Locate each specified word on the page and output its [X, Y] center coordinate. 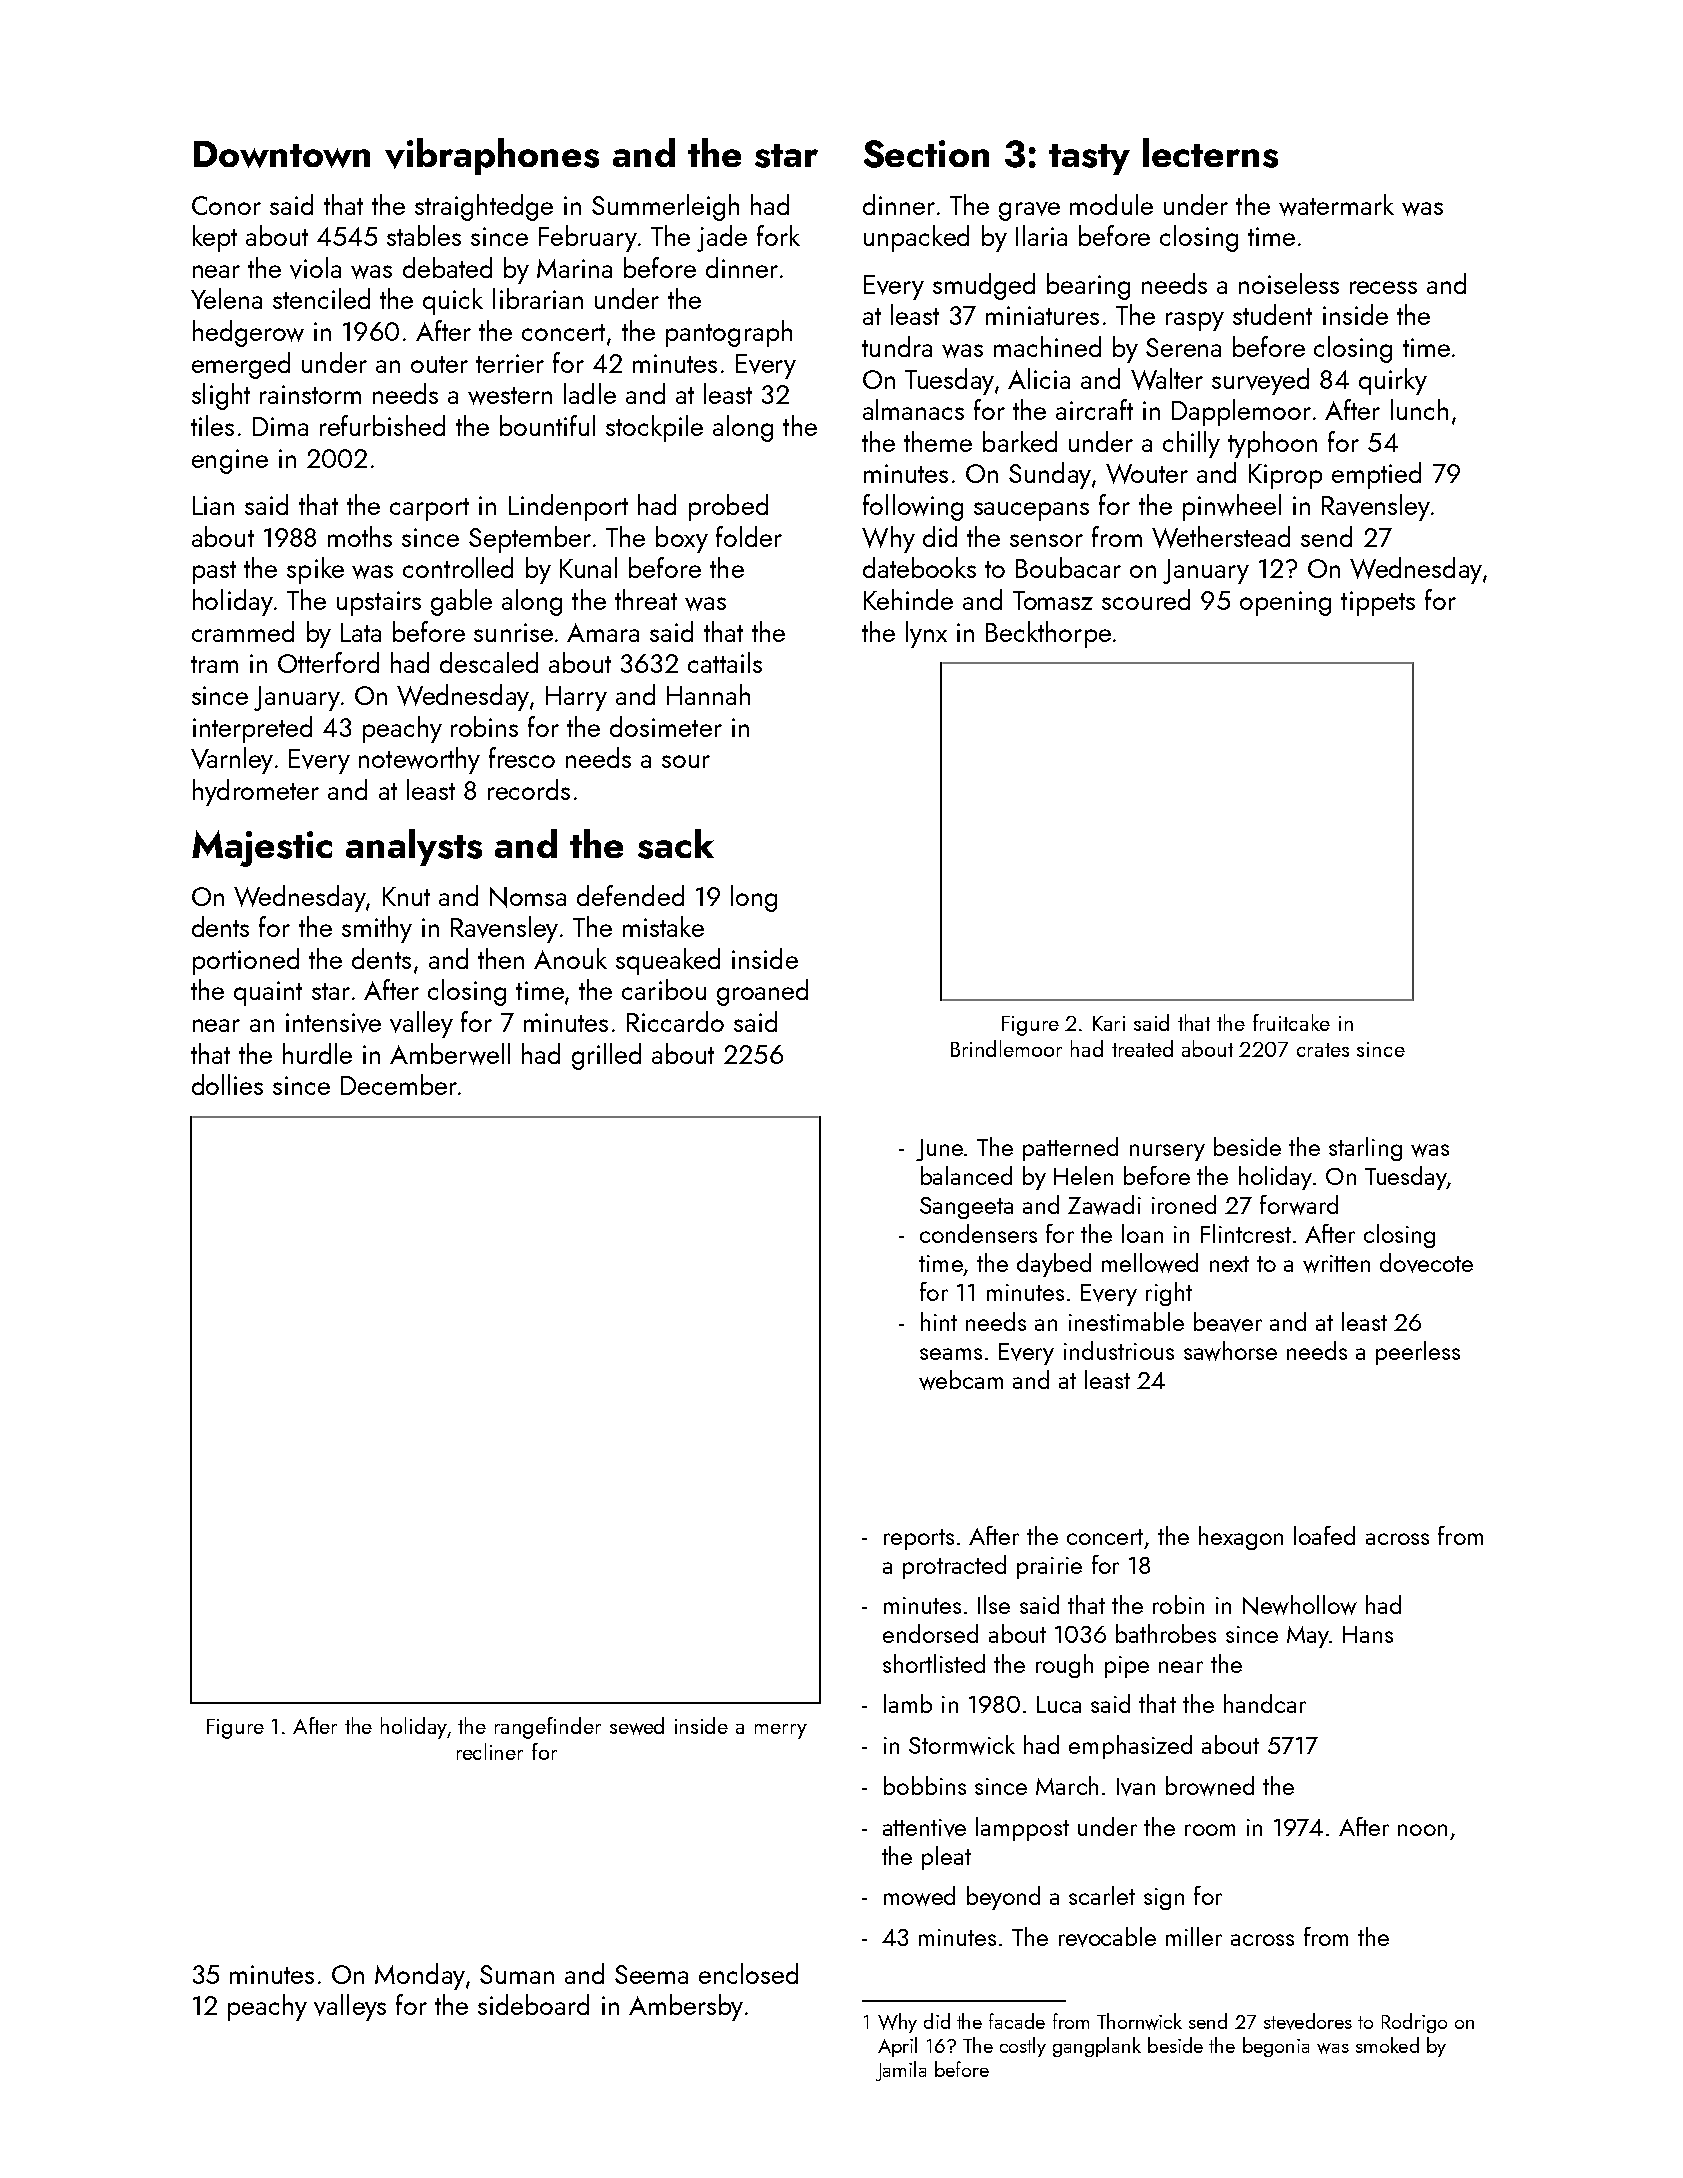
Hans [1368, 1634]
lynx [926, 634]
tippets [1378, 603]
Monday [420, 1976]
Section [926, 154]
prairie [1049, 1568]
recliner [490, 1751]
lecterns [1210, 153]
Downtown [282, 154]
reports [919, 1539]
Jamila [901, 2071]
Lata [361, 632]
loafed [1324, 1535]
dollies [227, 1084]
